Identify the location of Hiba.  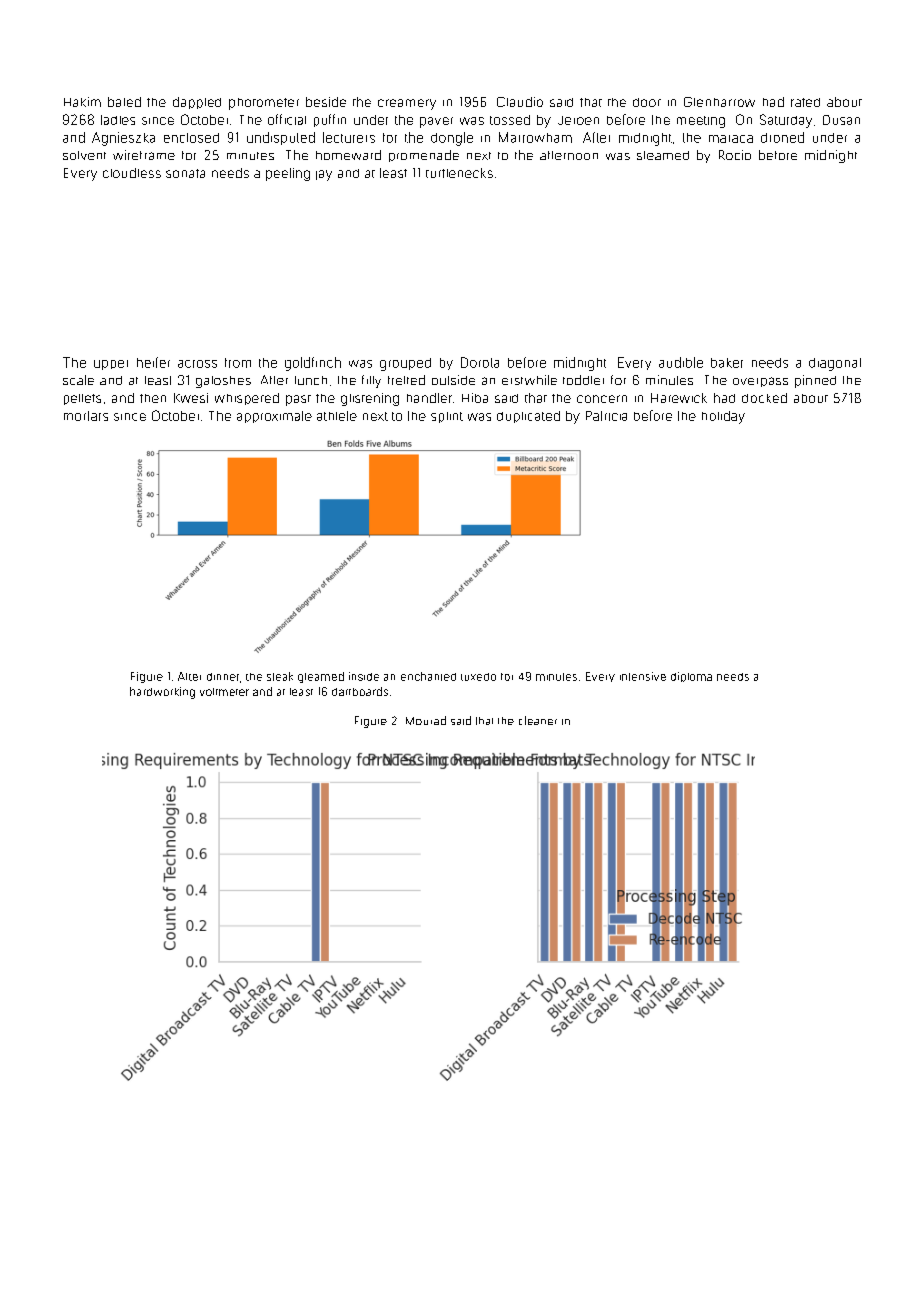
(475, 398).
